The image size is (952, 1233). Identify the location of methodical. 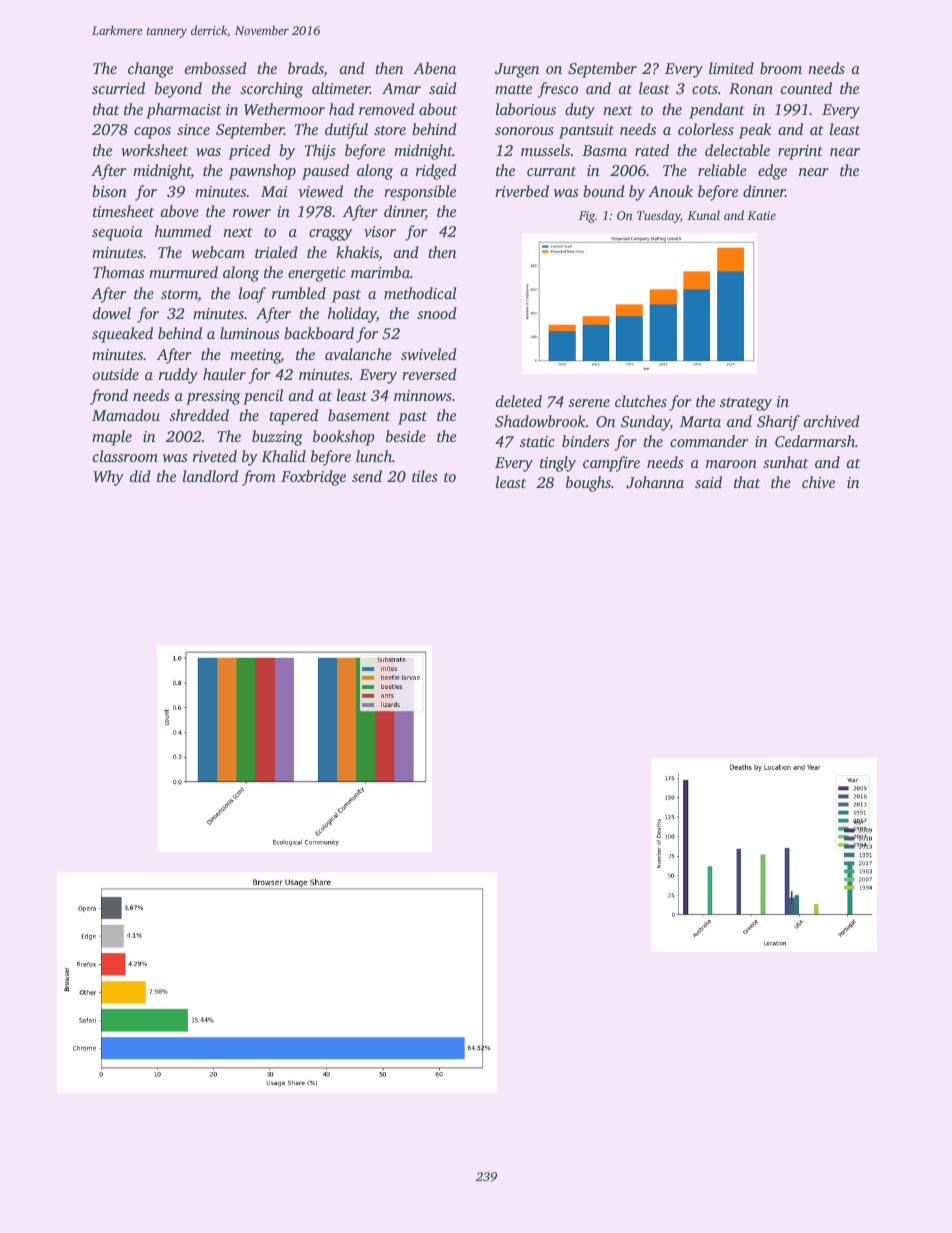
(420, 293).
